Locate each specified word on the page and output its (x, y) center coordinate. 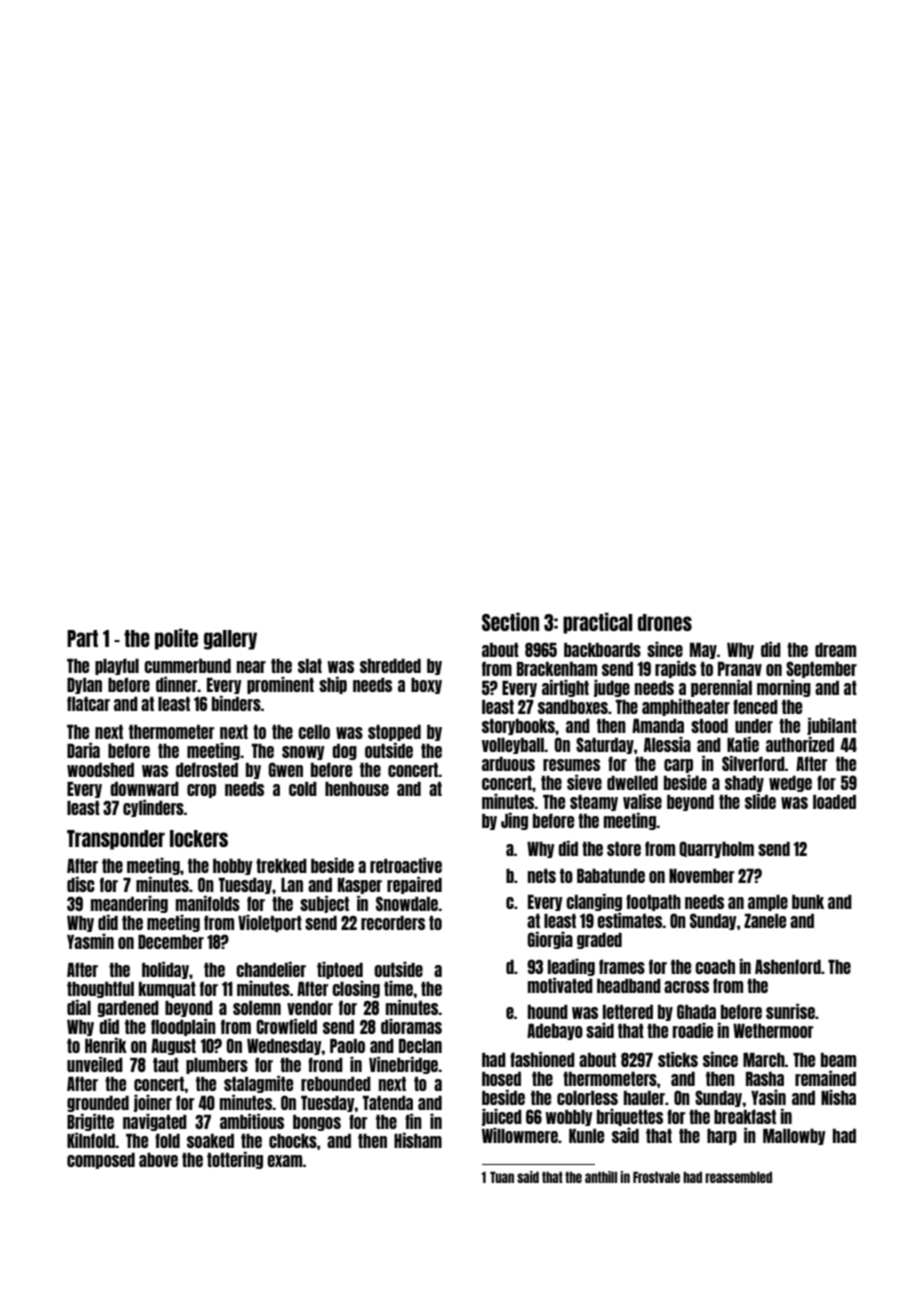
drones (665, 622)
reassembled (738, 1177)
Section (510, 621)
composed (101, 1161)
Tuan (502, 1177)
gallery (230, 640)
